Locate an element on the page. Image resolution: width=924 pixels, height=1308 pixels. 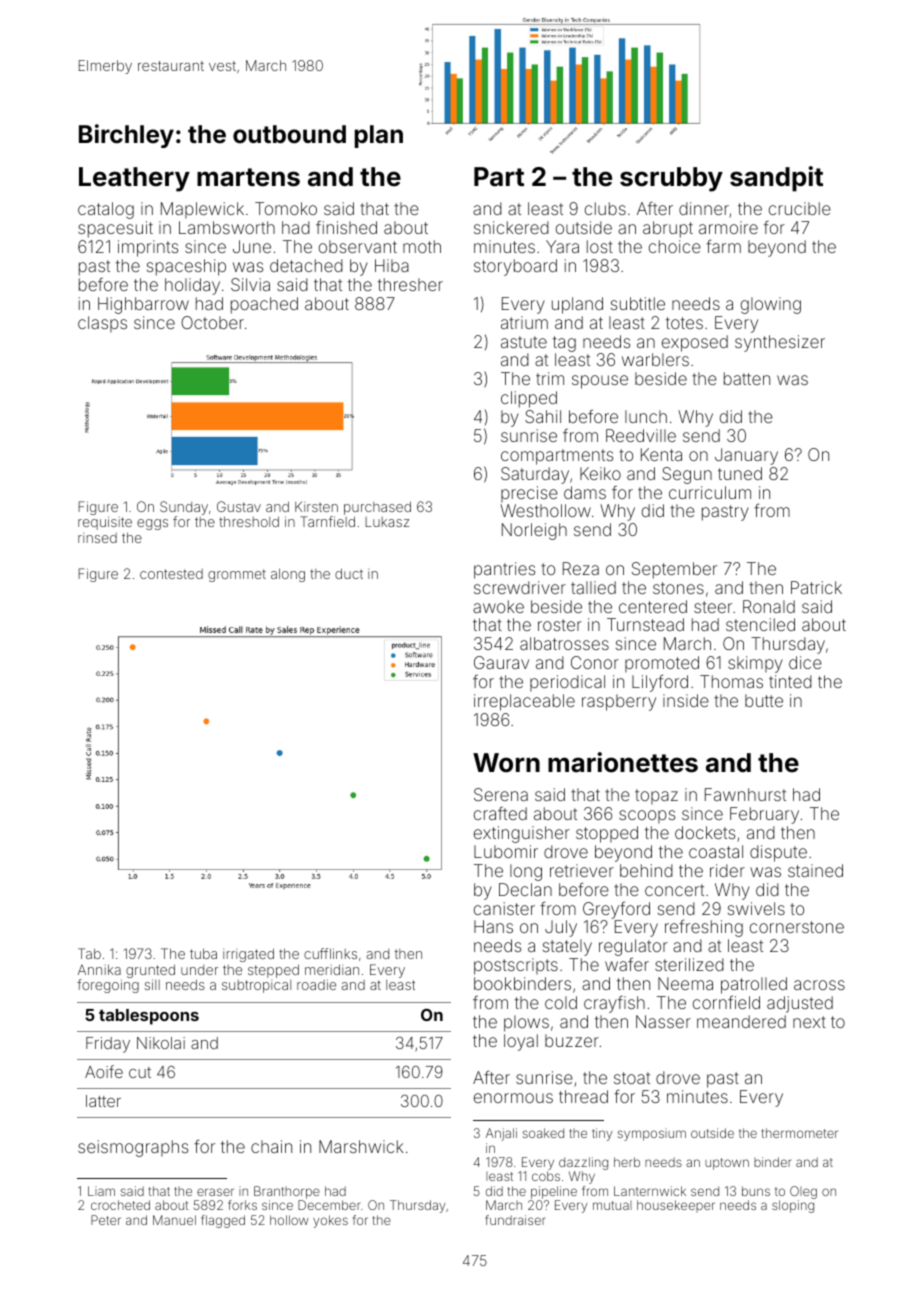
clasps is located at coordinates (102, 324).
